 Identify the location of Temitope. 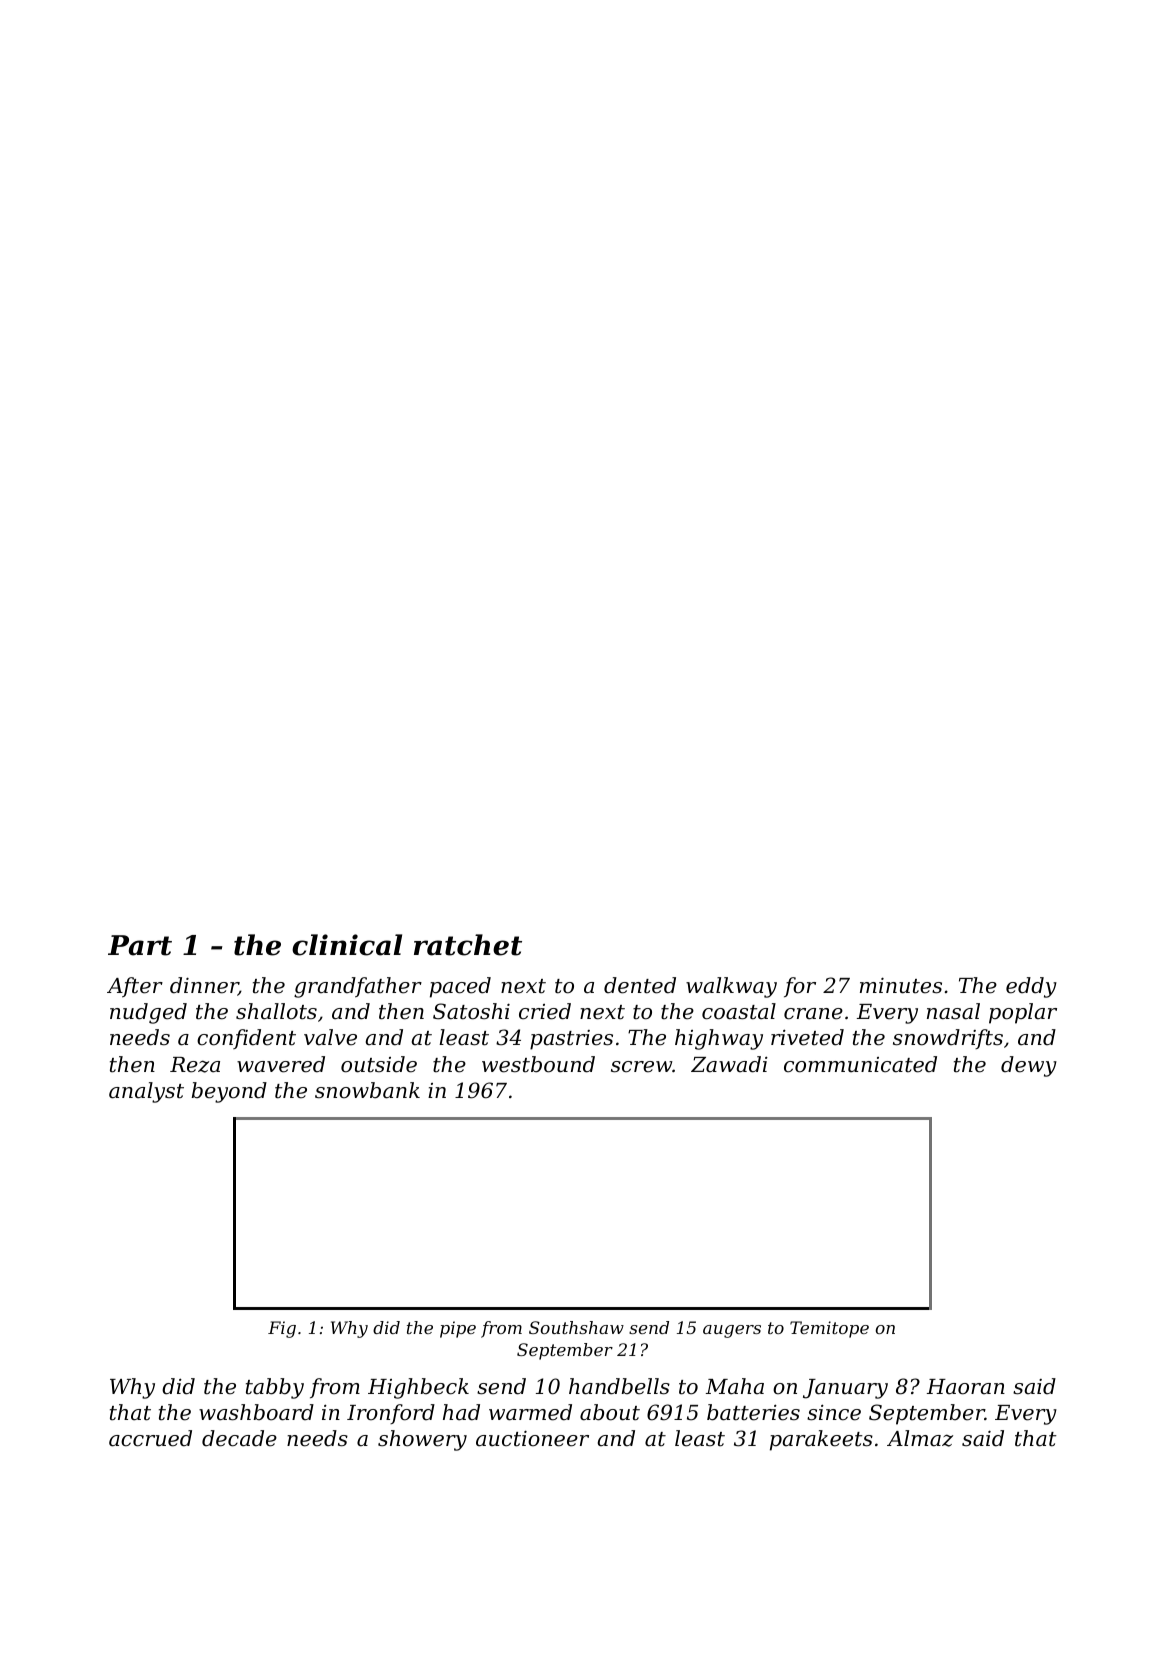
(829, 1329).
